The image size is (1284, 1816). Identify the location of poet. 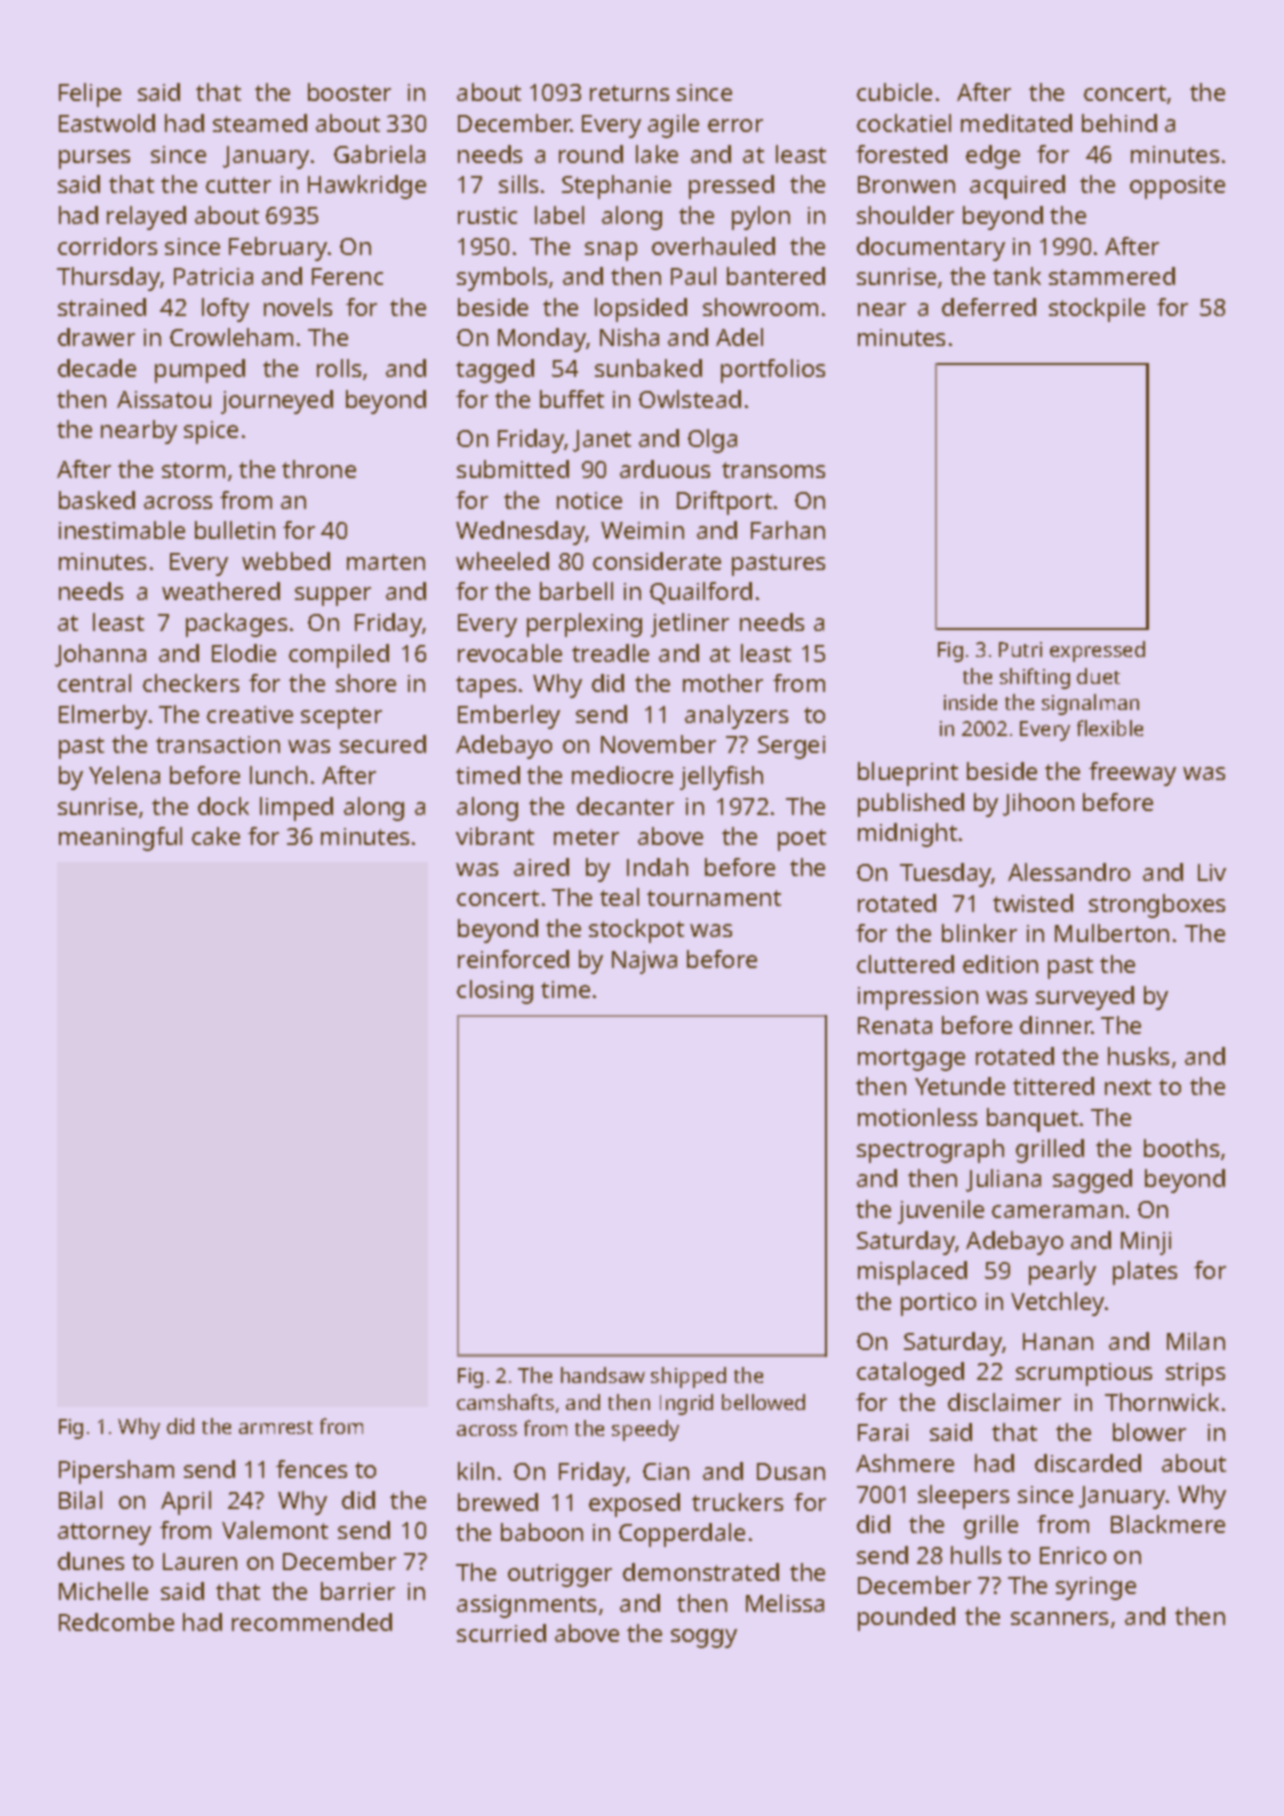
(802, 840).
